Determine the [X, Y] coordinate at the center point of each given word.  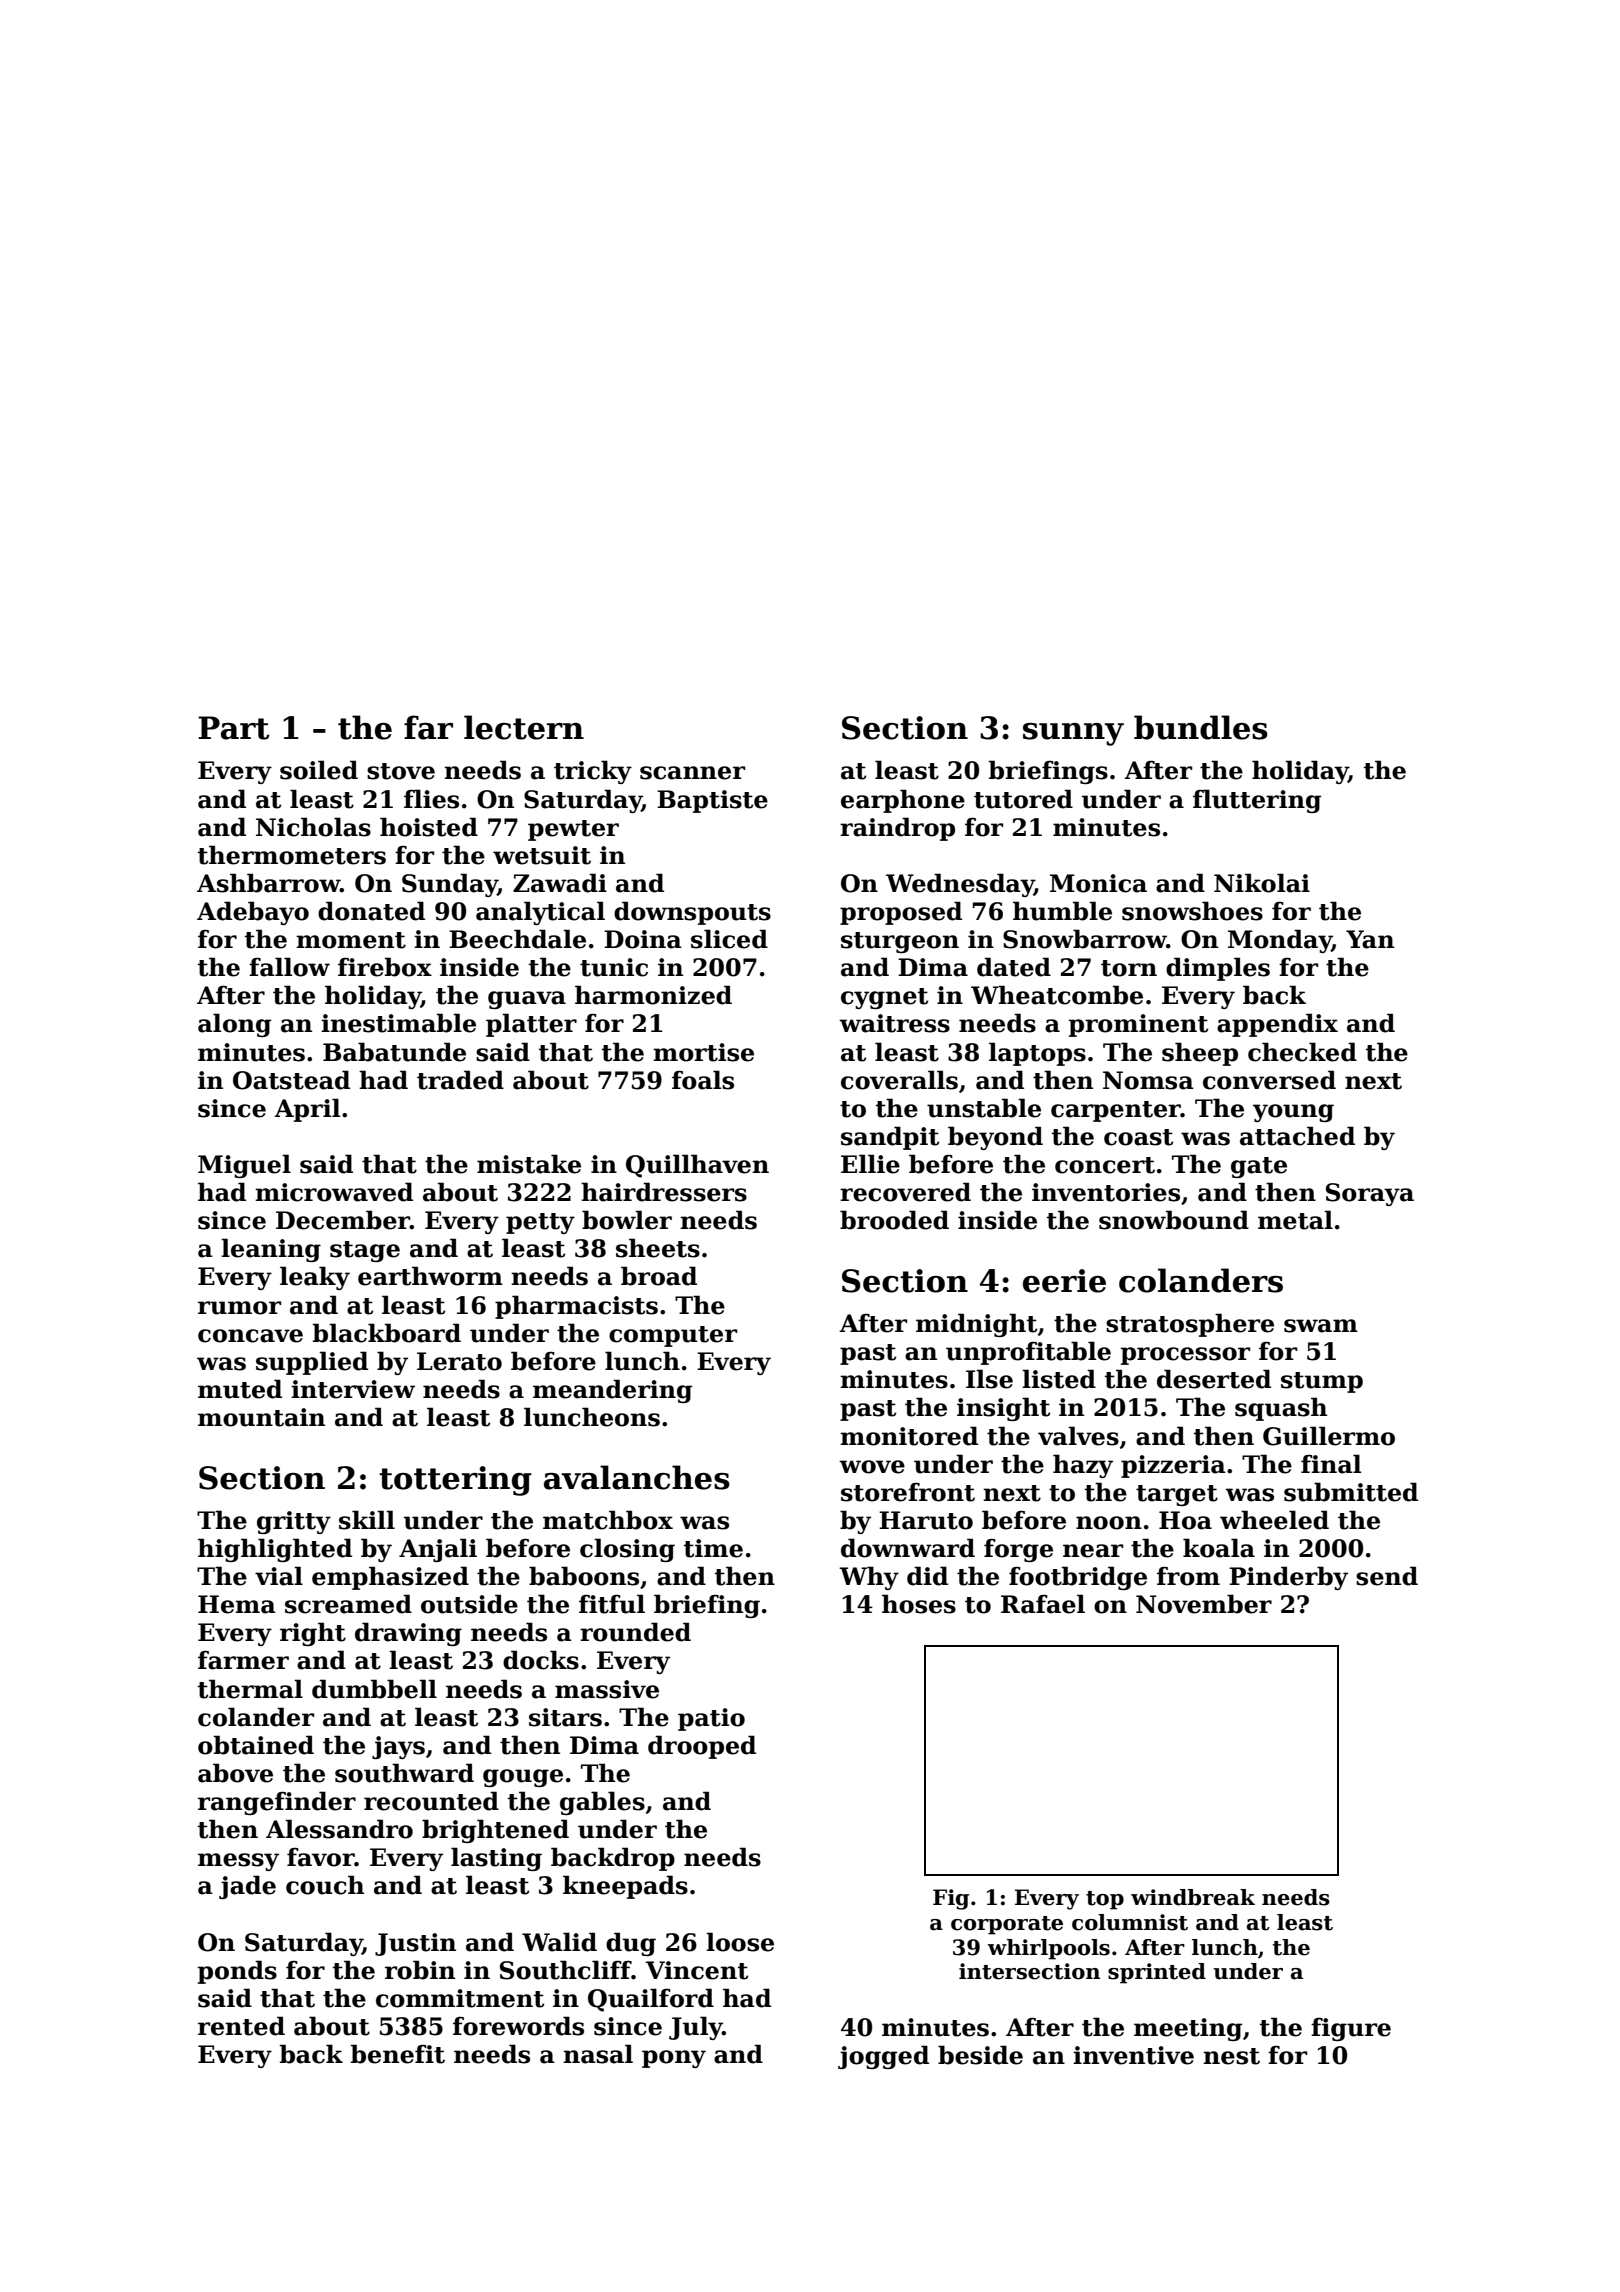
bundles [1201, 727]
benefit [398, 2054]
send [1387, 1576]
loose [740, 1942]
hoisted [429, 827]
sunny [1073, 734]
